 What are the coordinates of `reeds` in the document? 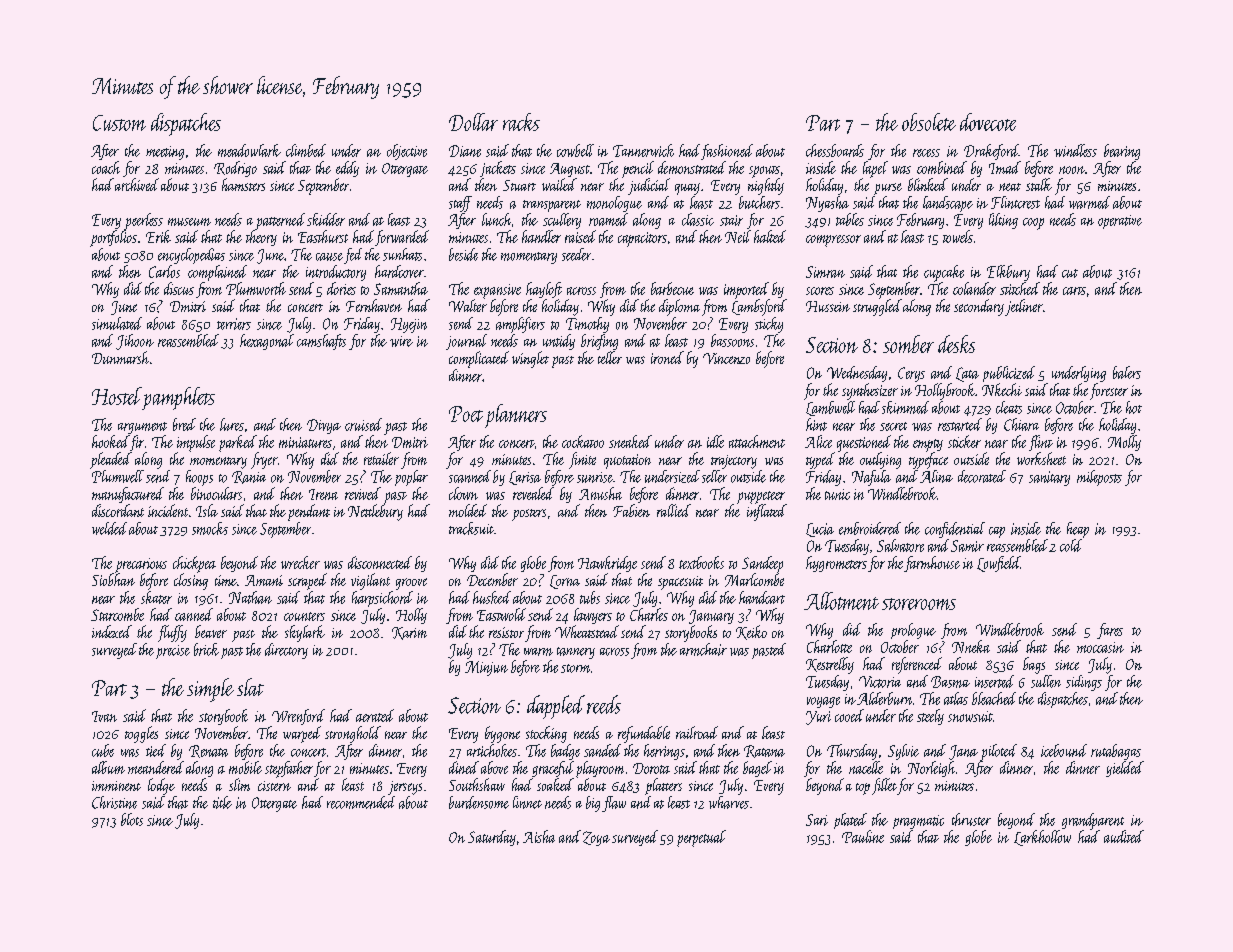 It's located at (604, 704).
